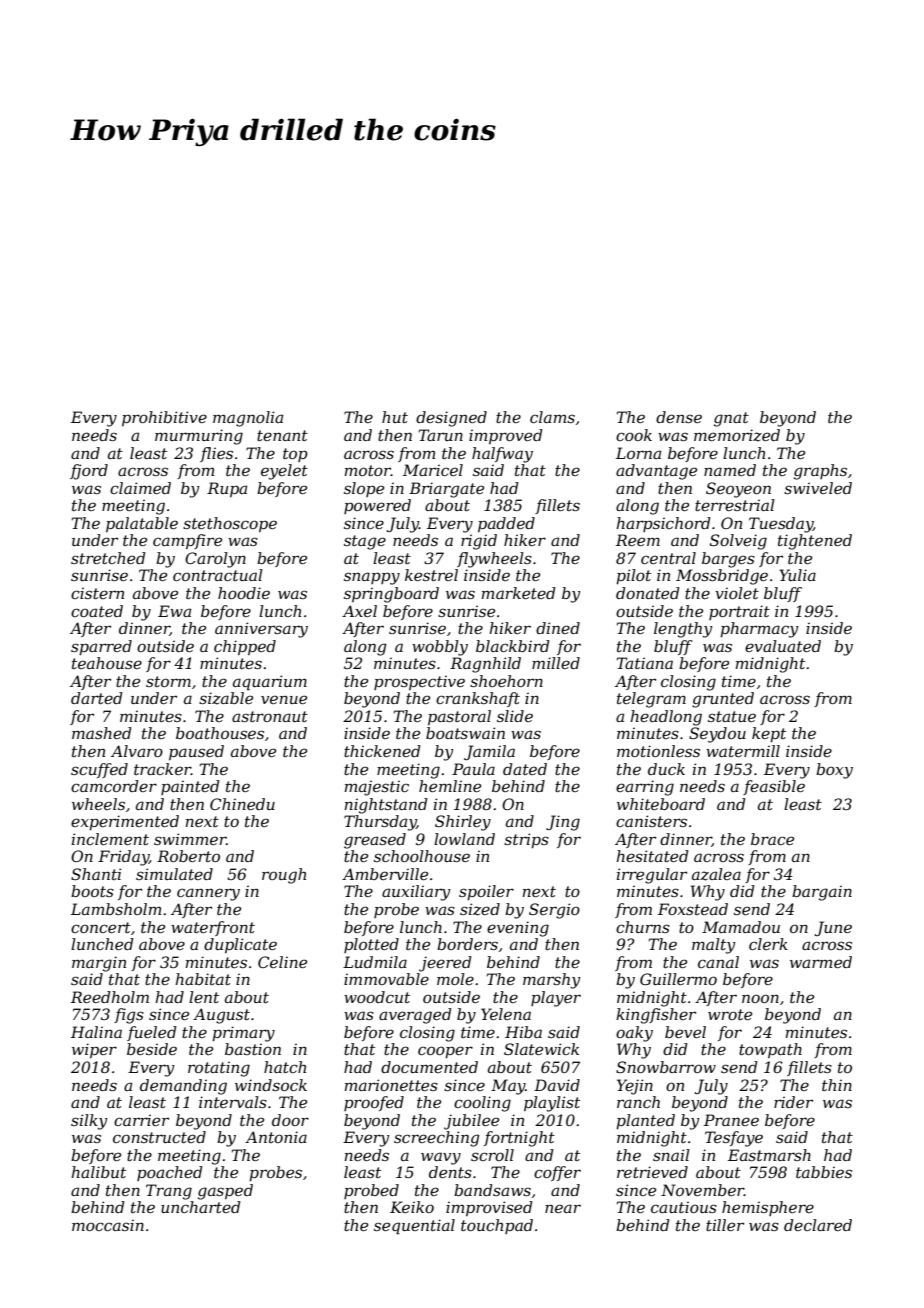 Image resolution: width=924 pixels, height=1308 pixels. What do you see at coordinates (190, 839) in the screenshot?
I see `swimmer` at bounding box center [190, 839].
